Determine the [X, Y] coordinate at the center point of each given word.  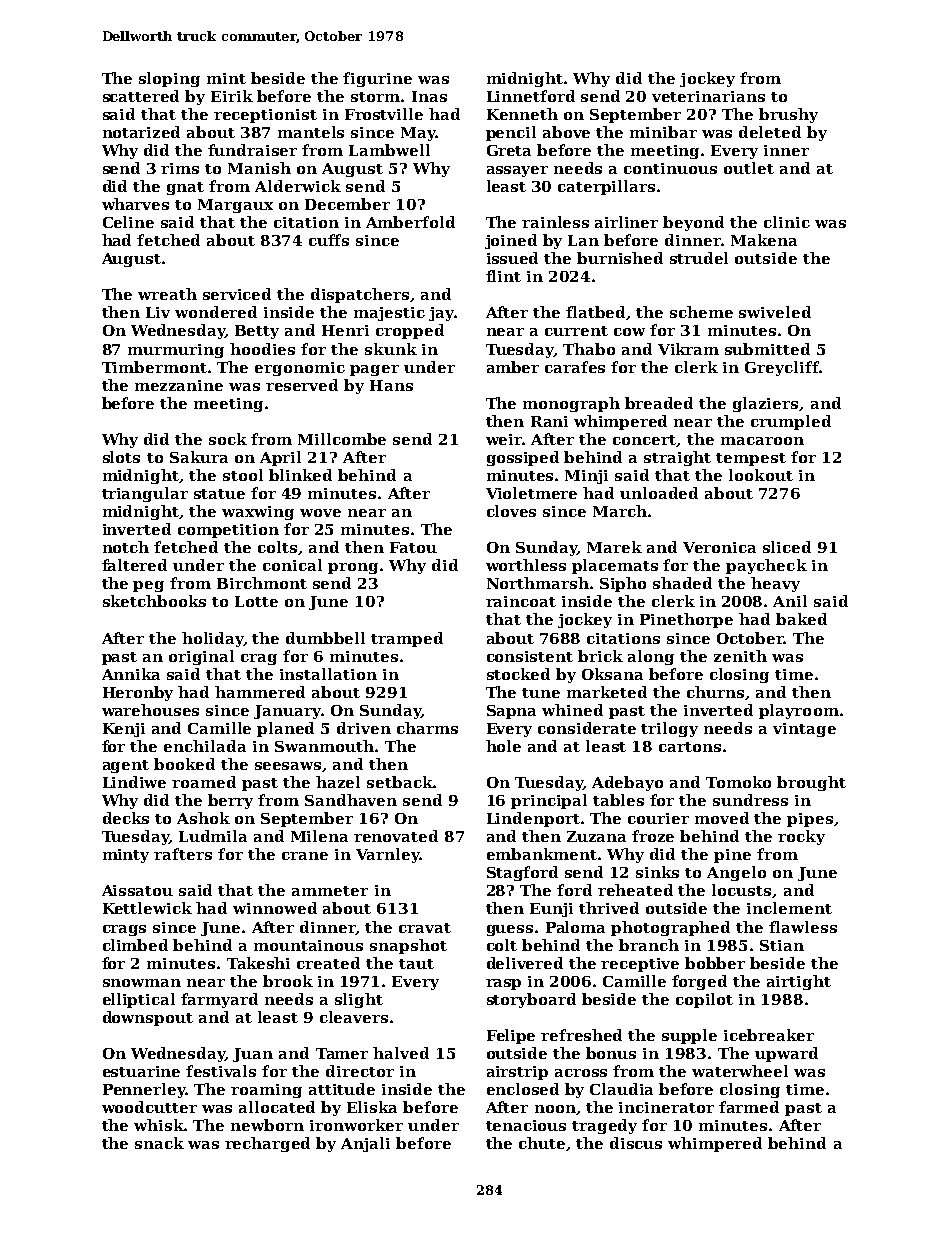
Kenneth [522, 114]
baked [801, 619]
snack [159, 1143]
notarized [141, 132]
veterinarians [708, 96]
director [360, 1071]
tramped [407, 639]
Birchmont [262, 583]
